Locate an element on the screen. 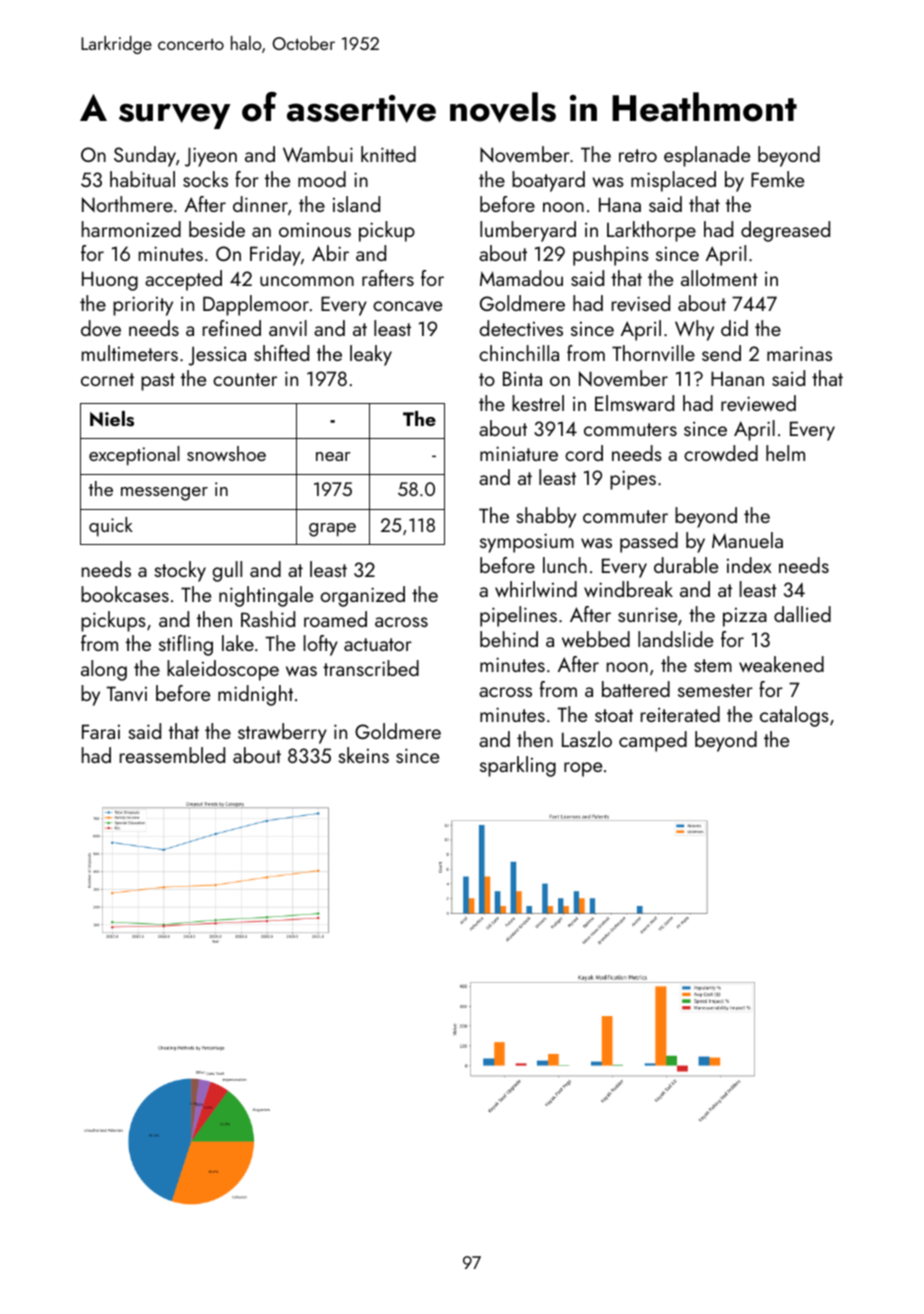 This screenshot has width=924, height=1314. reassembled is located at coordinates (172, 755).
